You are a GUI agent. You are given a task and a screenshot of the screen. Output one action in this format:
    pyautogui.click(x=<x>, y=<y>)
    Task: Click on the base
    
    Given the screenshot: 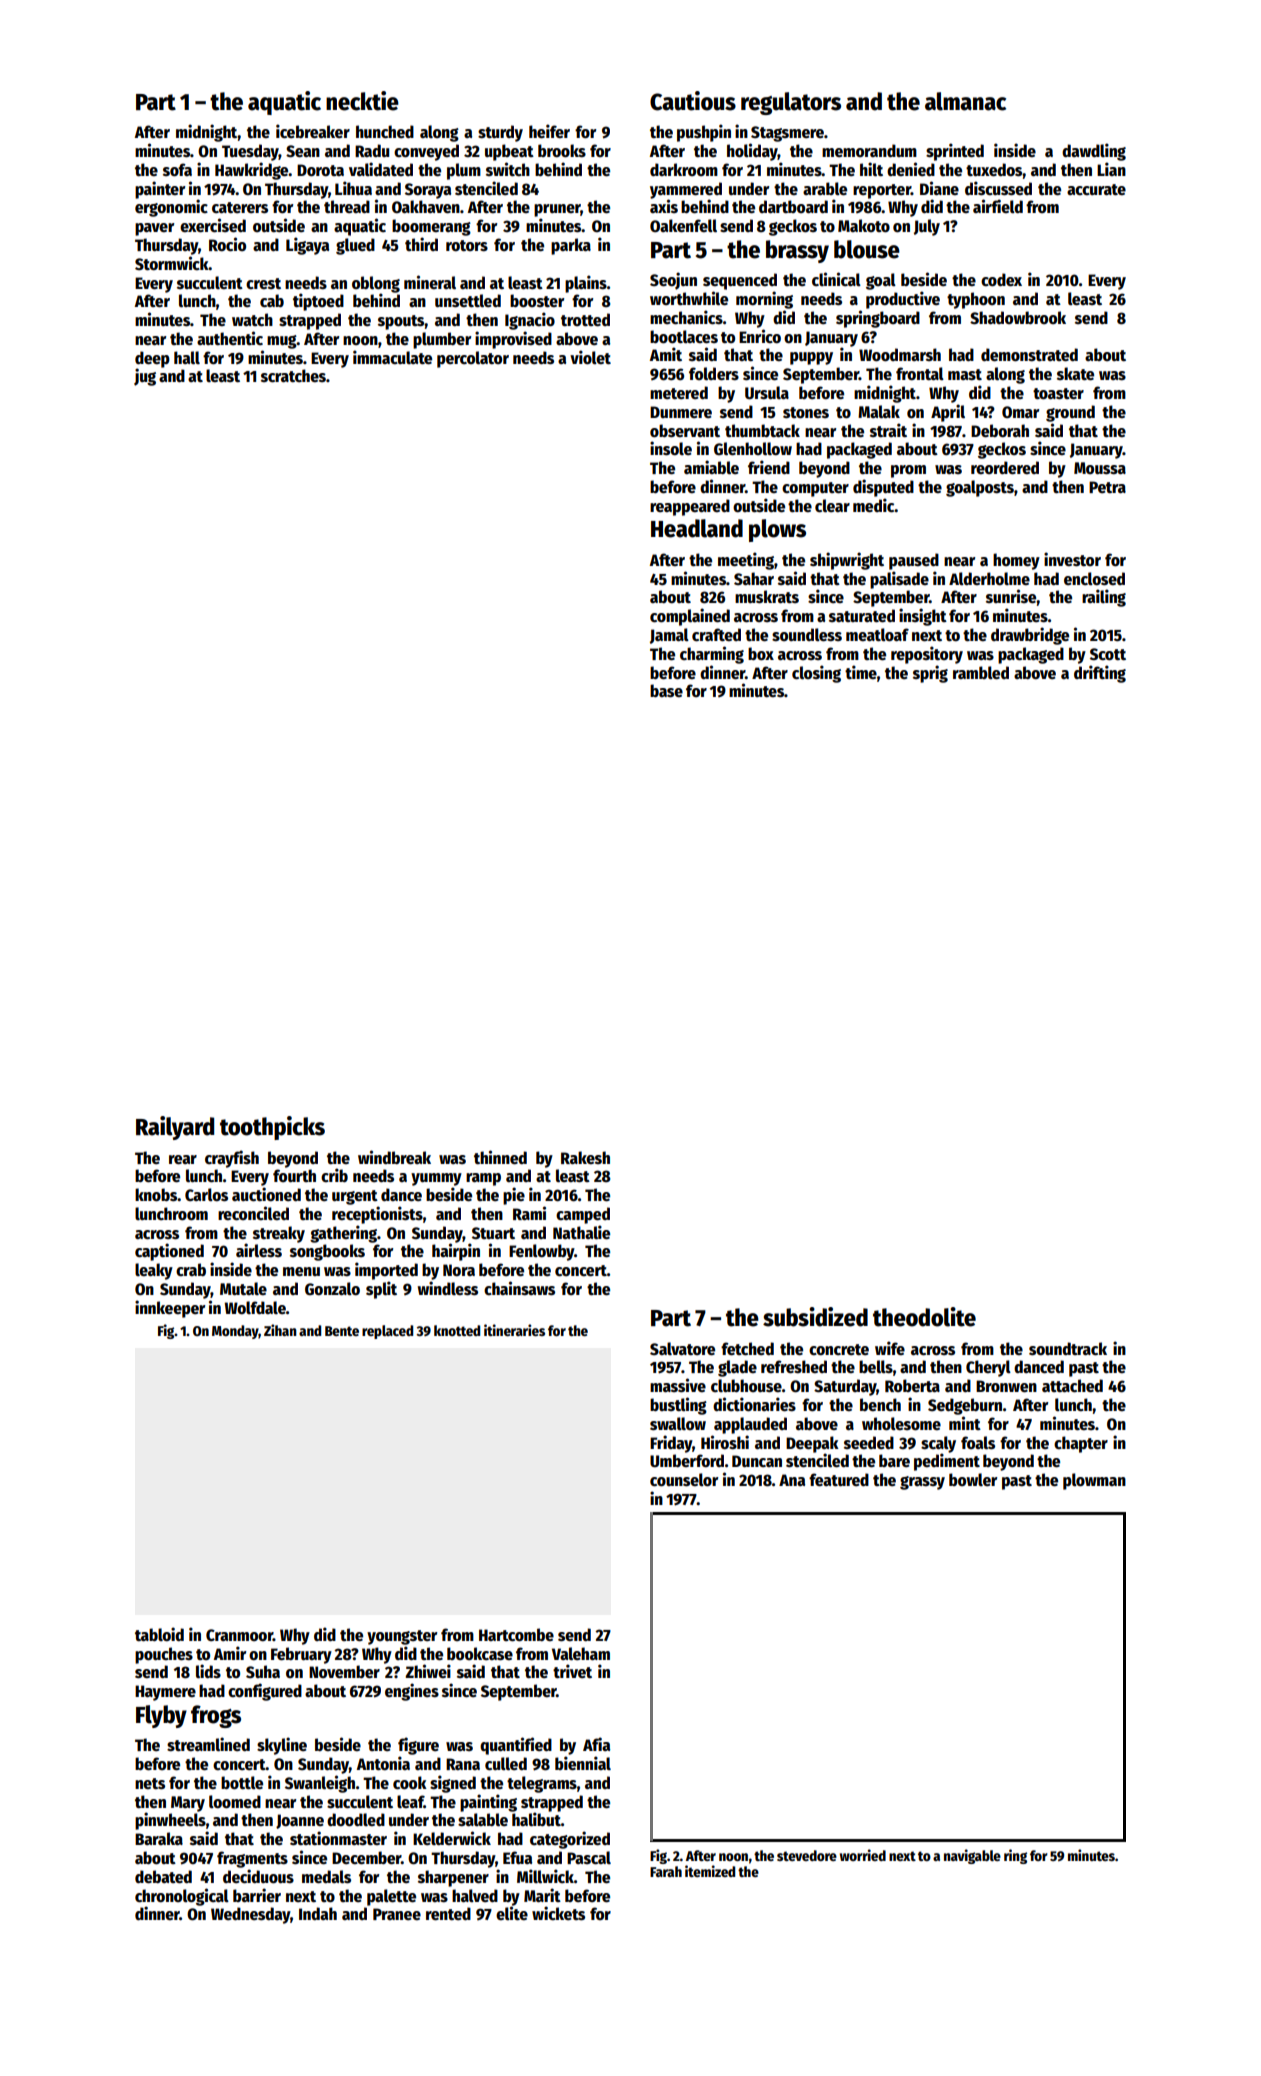 What is the action you would take?
    pyautogui.click(x=666, y=690)
